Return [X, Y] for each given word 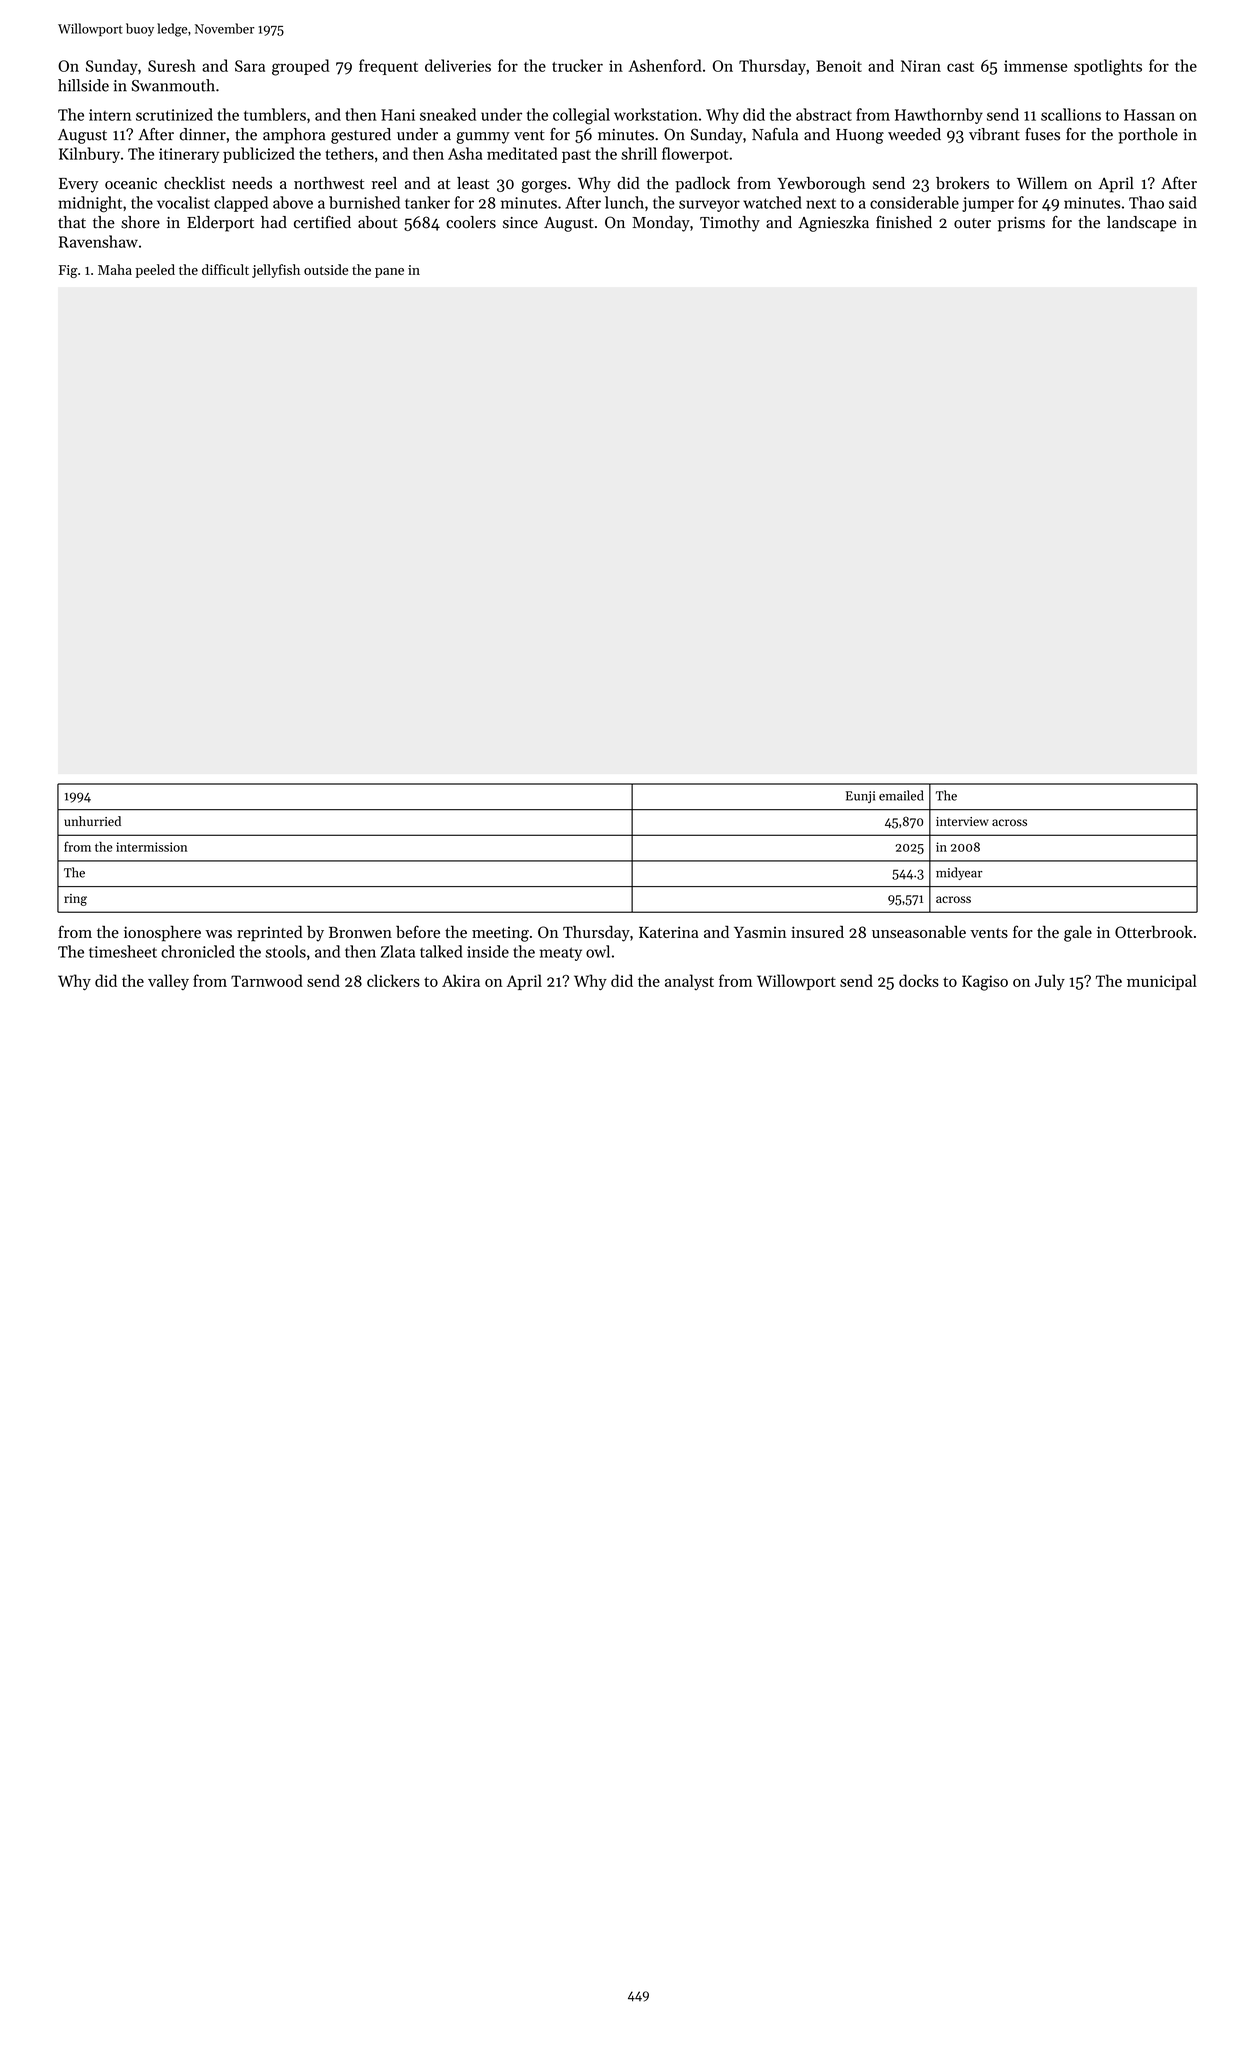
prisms [1021, 224]
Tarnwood [267, 980]
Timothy [730, 224]
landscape [1141, 224]
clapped [241, 204]
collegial [581, 116]
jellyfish [276, 271]
